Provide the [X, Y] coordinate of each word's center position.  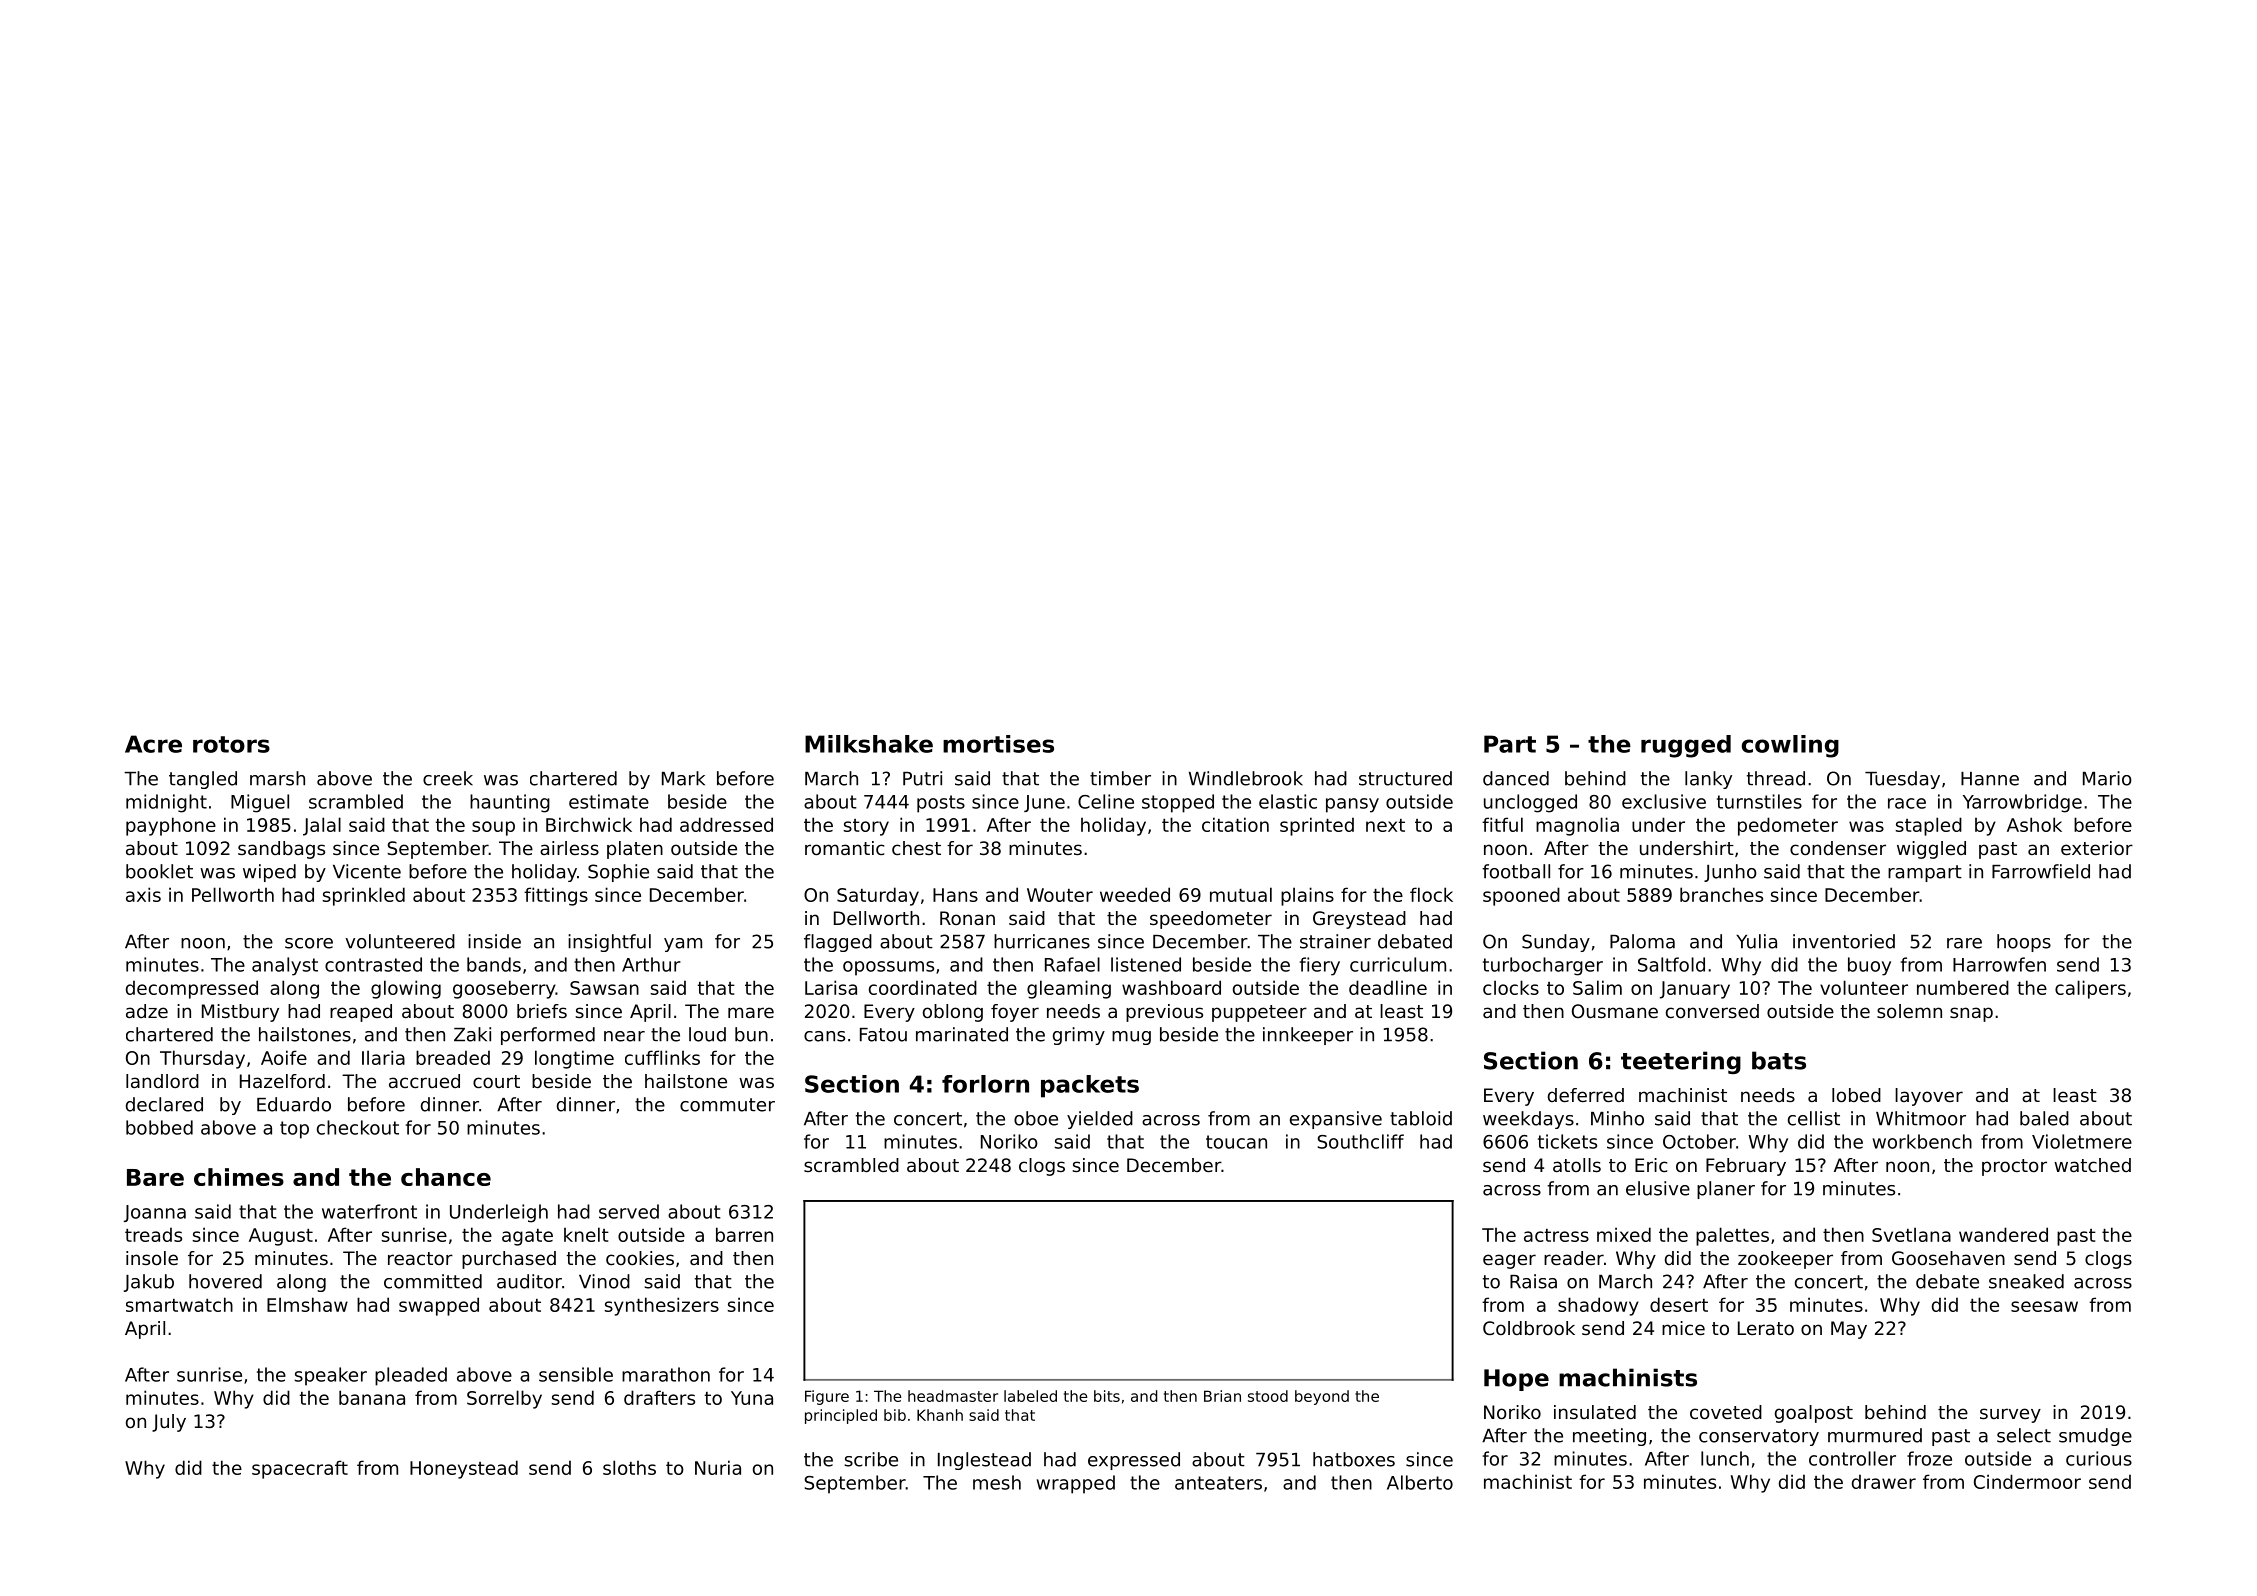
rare [1964, 943]
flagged [838, 943]
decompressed [192, 989]
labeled [1030, 1396]
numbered [1963, 987]
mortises [998, 744]
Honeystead [464, 1469]
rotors [231, 744]
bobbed [159, 1127]
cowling [1790, 746]
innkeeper [1308, 1036]
